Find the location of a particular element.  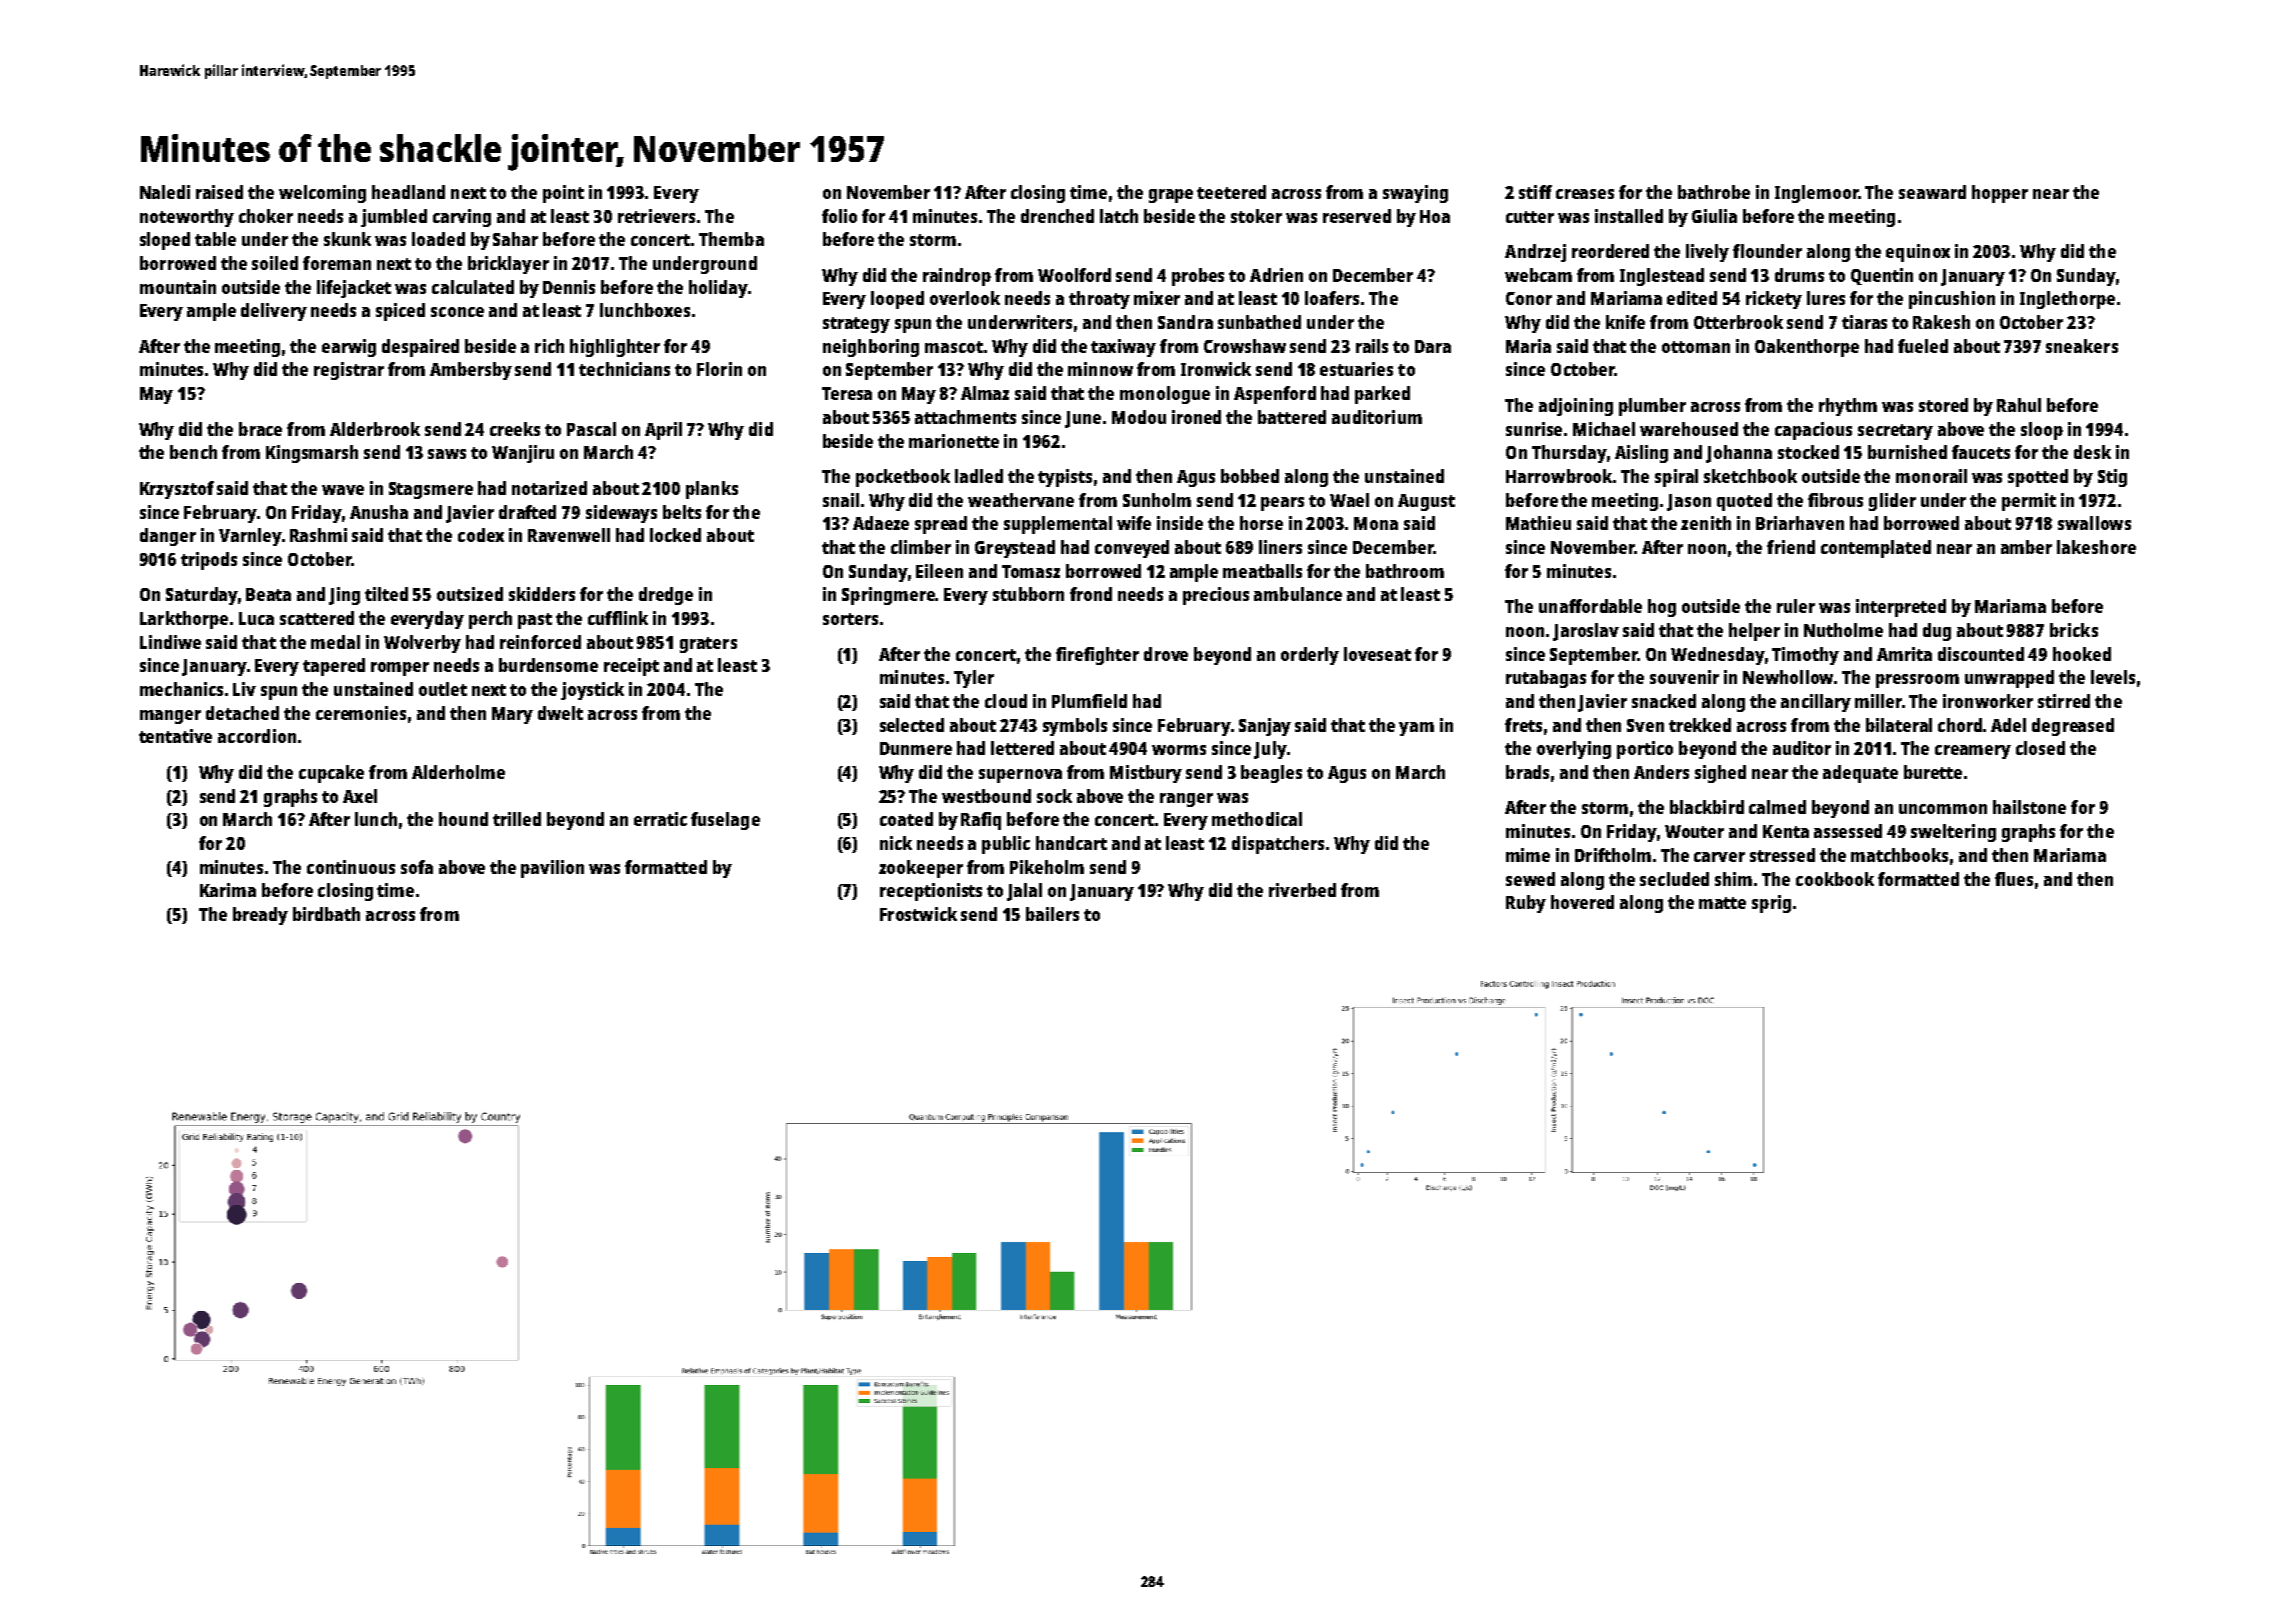

teetered is located at coordinates (1231, 192).
